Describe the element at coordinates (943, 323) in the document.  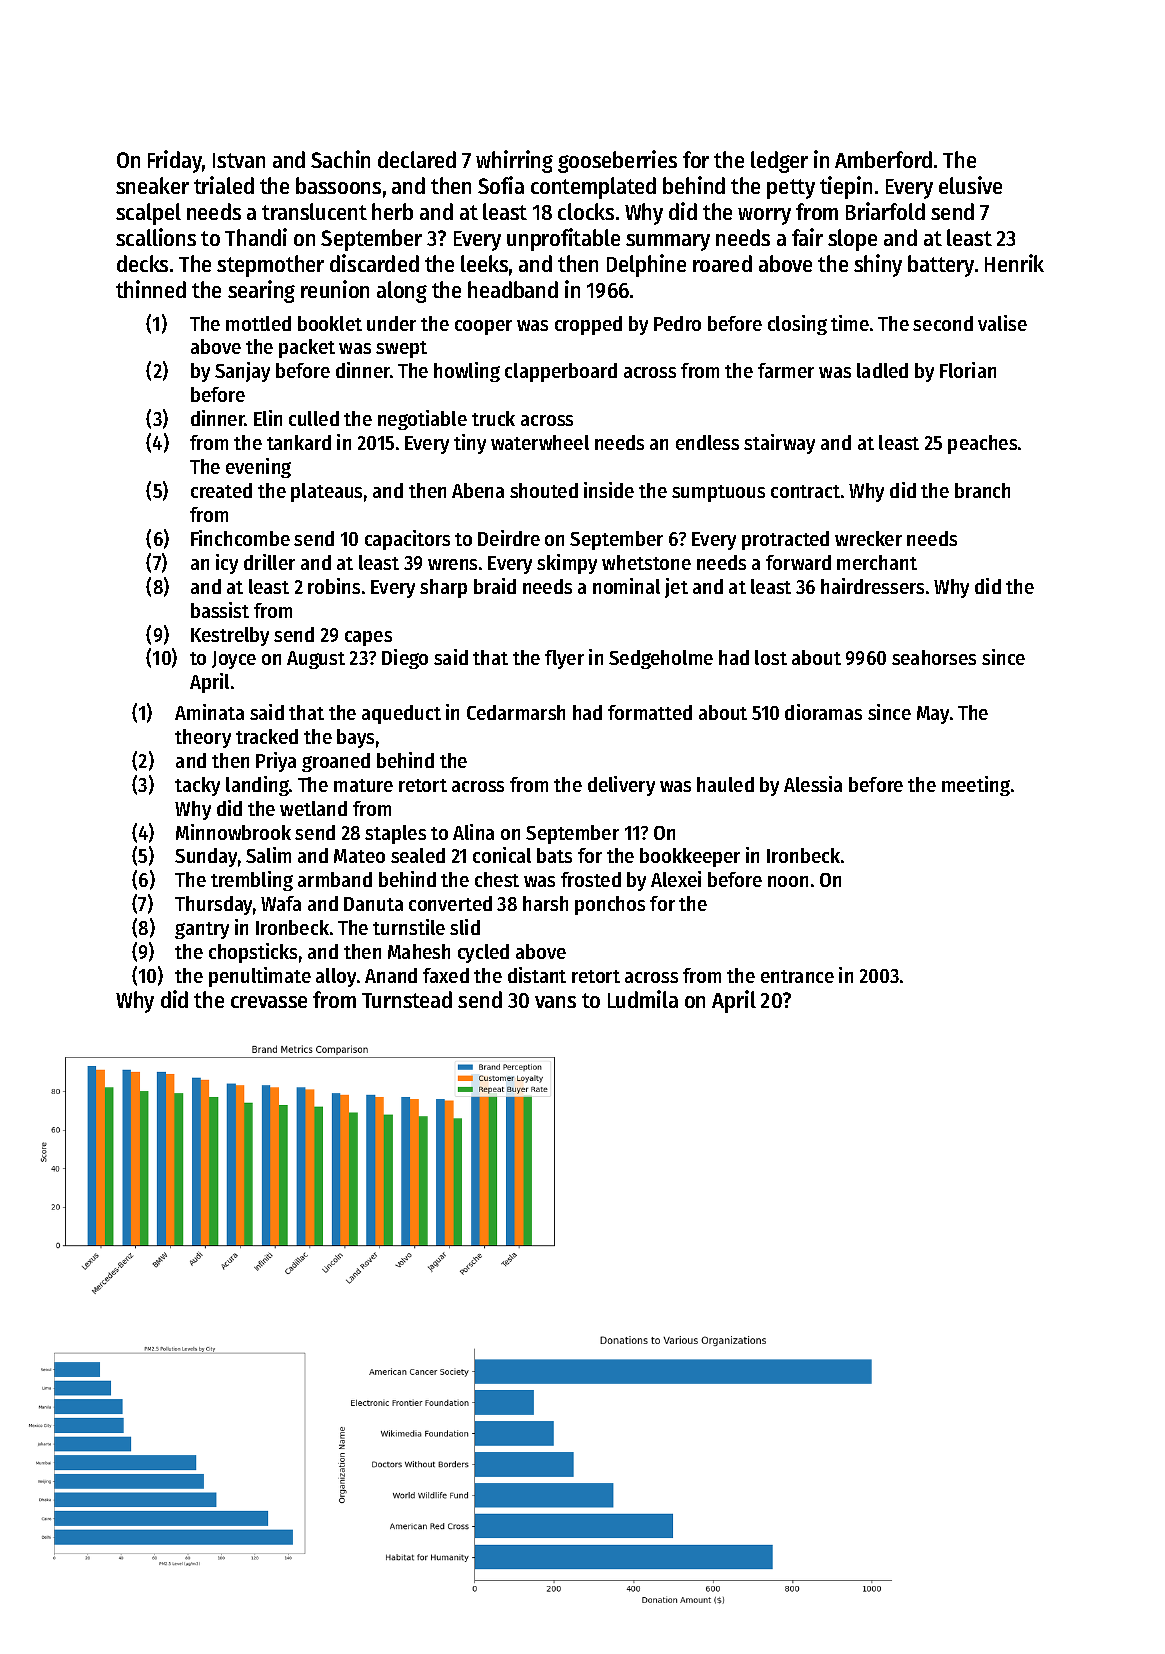
I see `second` at that location.
